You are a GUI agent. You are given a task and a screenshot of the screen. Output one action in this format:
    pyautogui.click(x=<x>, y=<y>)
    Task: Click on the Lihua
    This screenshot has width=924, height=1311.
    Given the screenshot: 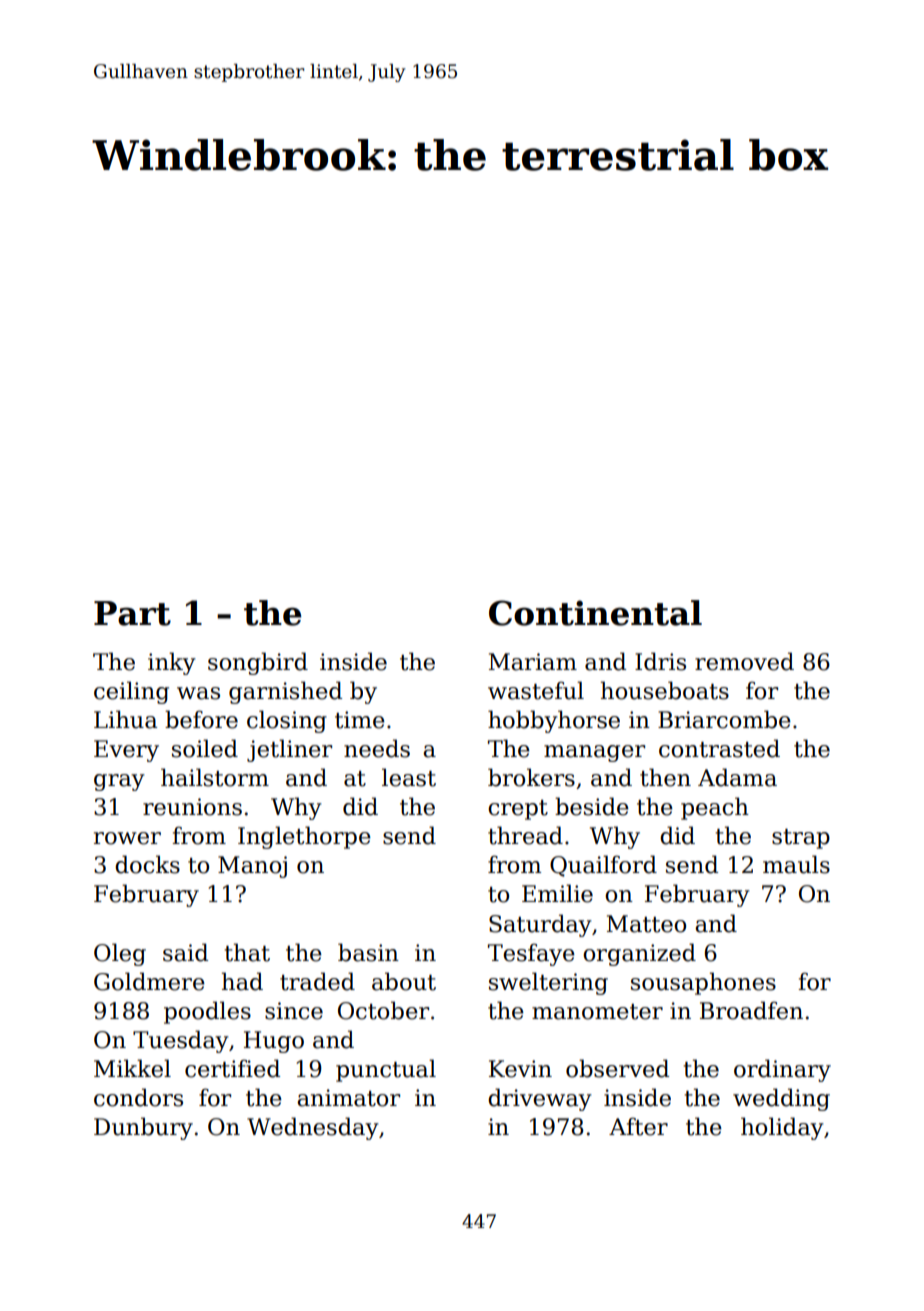 What is the action you would take?
    pyautogui.click(x=125, y=719)
